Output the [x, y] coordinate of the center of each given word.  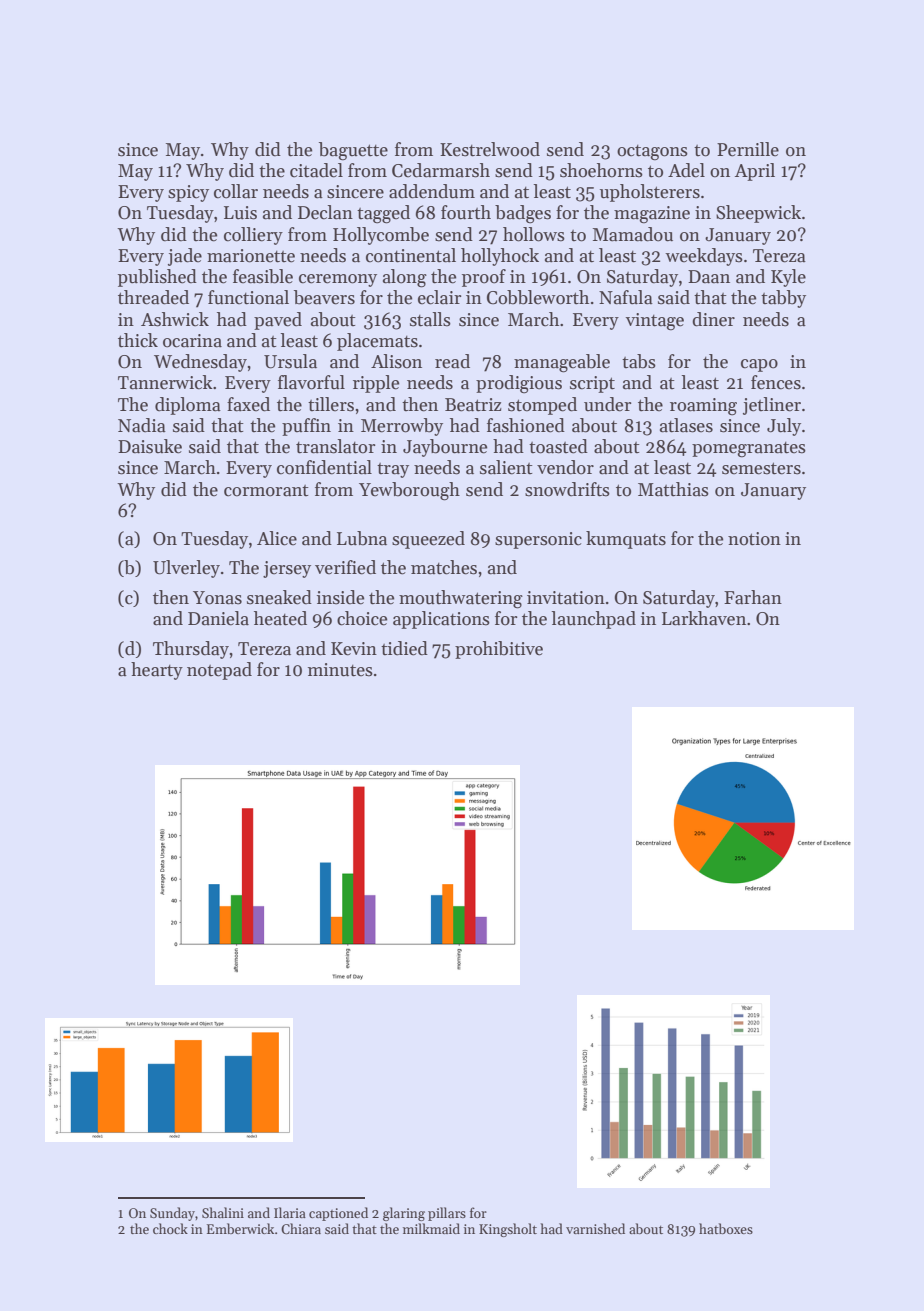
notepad [219, 671]
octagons [652, 153]
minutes [340, 670]
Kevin [354, 649]
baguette [353, 151]
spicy [188, 193]
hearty [157, 671]
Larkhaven [704, 618]
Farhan [753, 597]
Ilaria [290, 1212]
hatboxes [726, 1228]
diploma [188, 406]
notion [754, 539]
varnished [595, 1228]
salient [506, 467]
